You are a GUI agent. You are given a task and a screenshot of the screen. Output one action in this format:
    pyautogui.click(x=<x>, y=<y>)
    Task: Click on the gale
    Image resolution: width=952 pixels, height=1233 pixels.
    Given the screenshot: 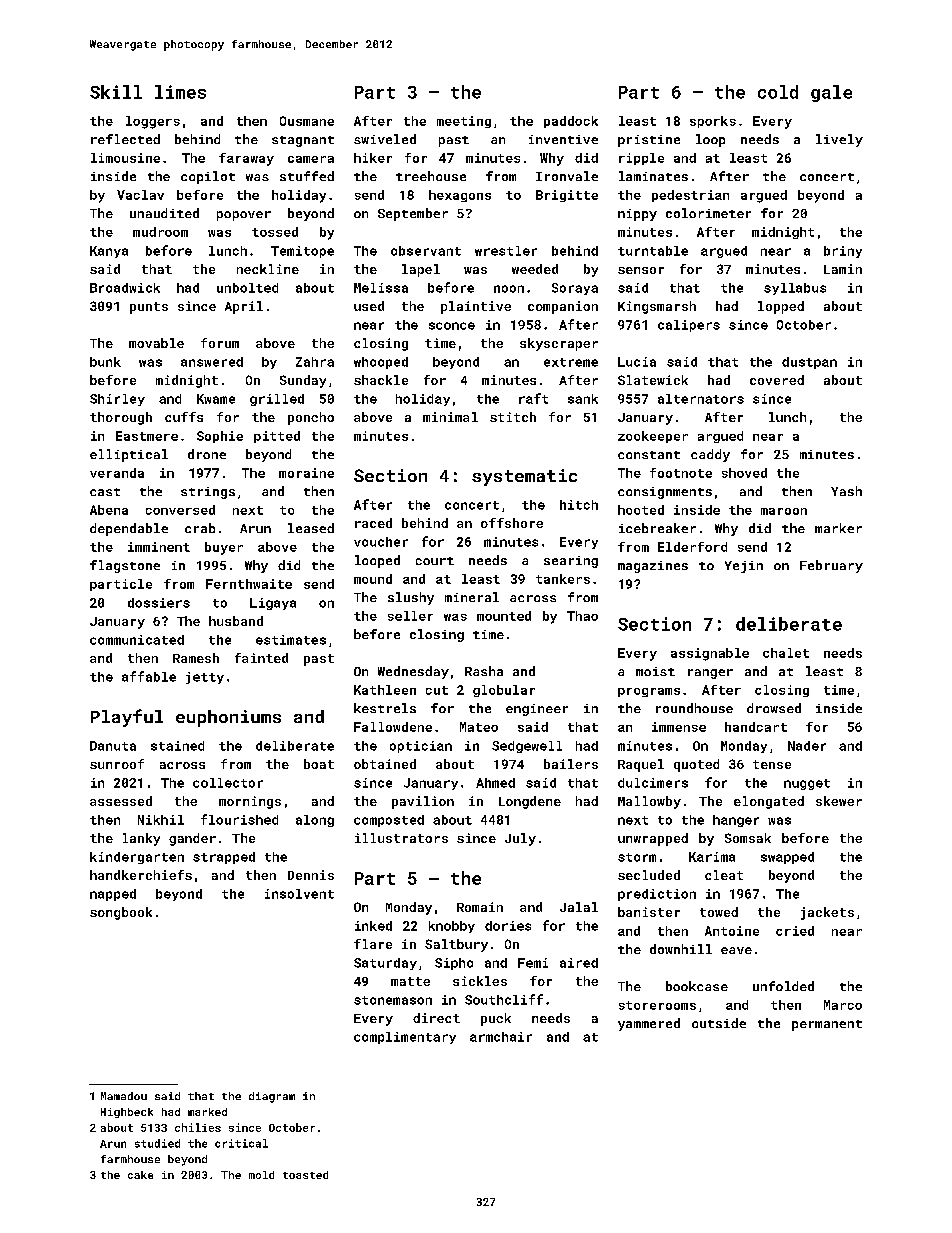 What is the action you would take?
    pyautogui.click(x=831, y=93)
